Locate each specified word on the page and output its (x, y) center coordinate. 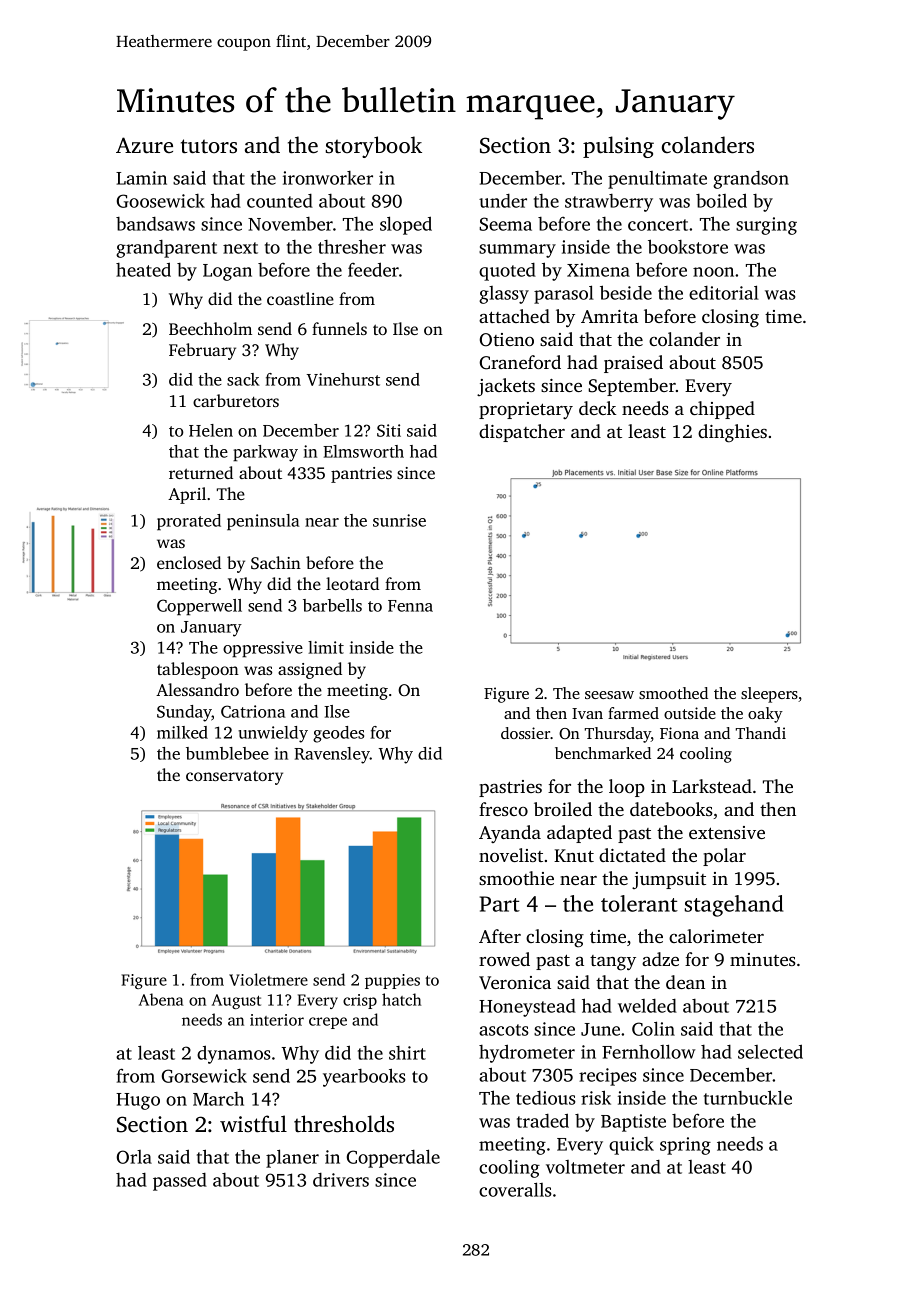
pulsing (618, 147)
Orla (134, 1157)
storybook (374, 147)
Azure (144, 145)
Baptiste (633, 1123)
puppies (392, 981)
